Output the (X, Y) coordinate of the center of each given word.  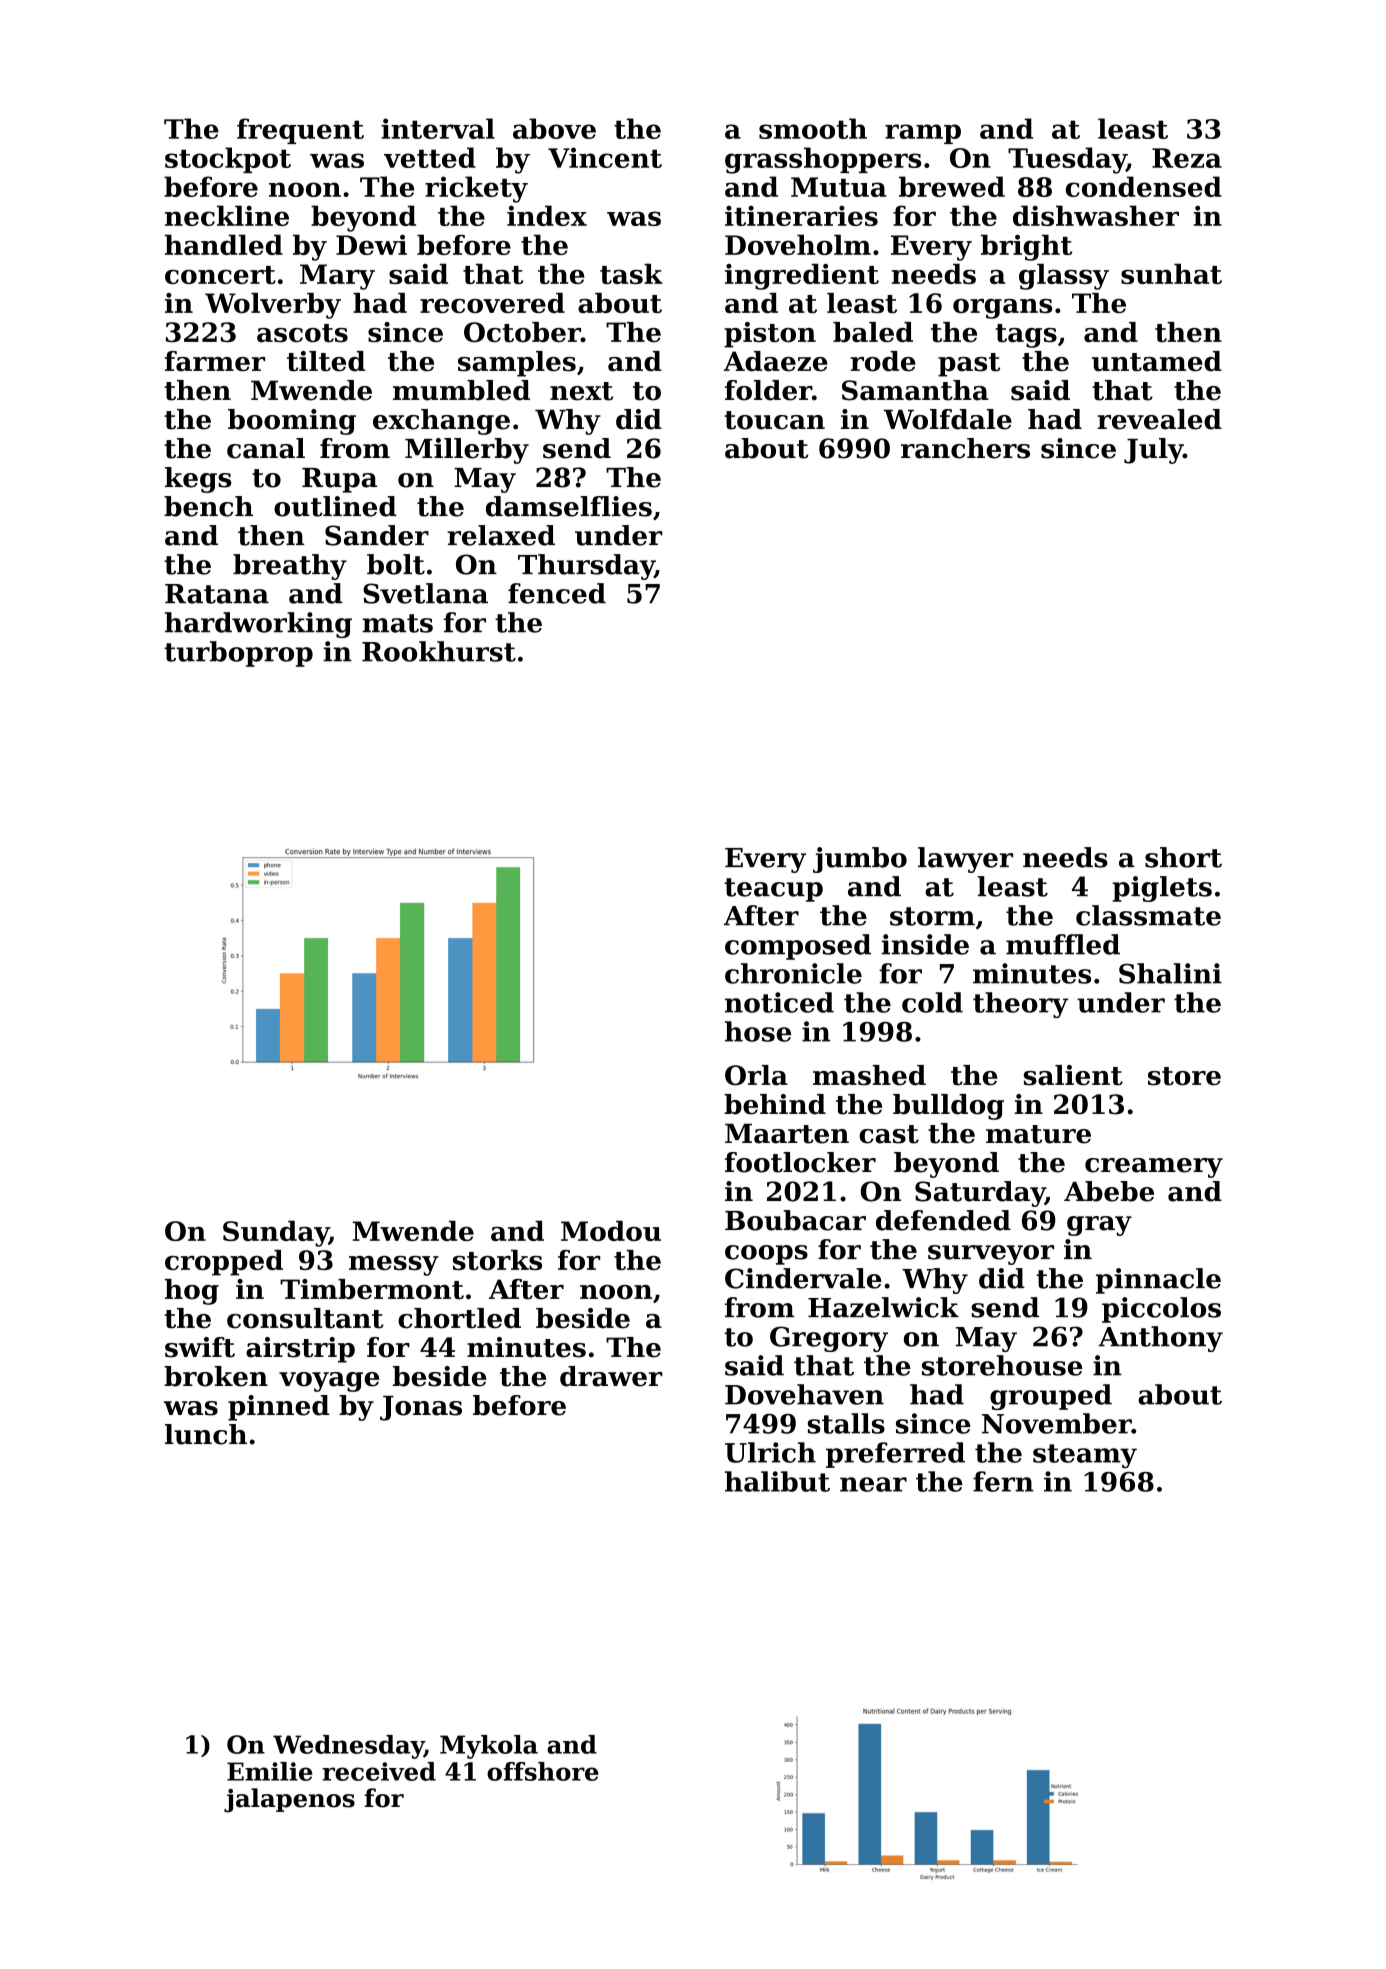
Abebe (1109, 1191)
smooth (813, 128)
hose (758, 1031)
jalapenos (289, 1800)
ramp (923, 134)
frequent (300, 131)
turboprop (238, 654)
